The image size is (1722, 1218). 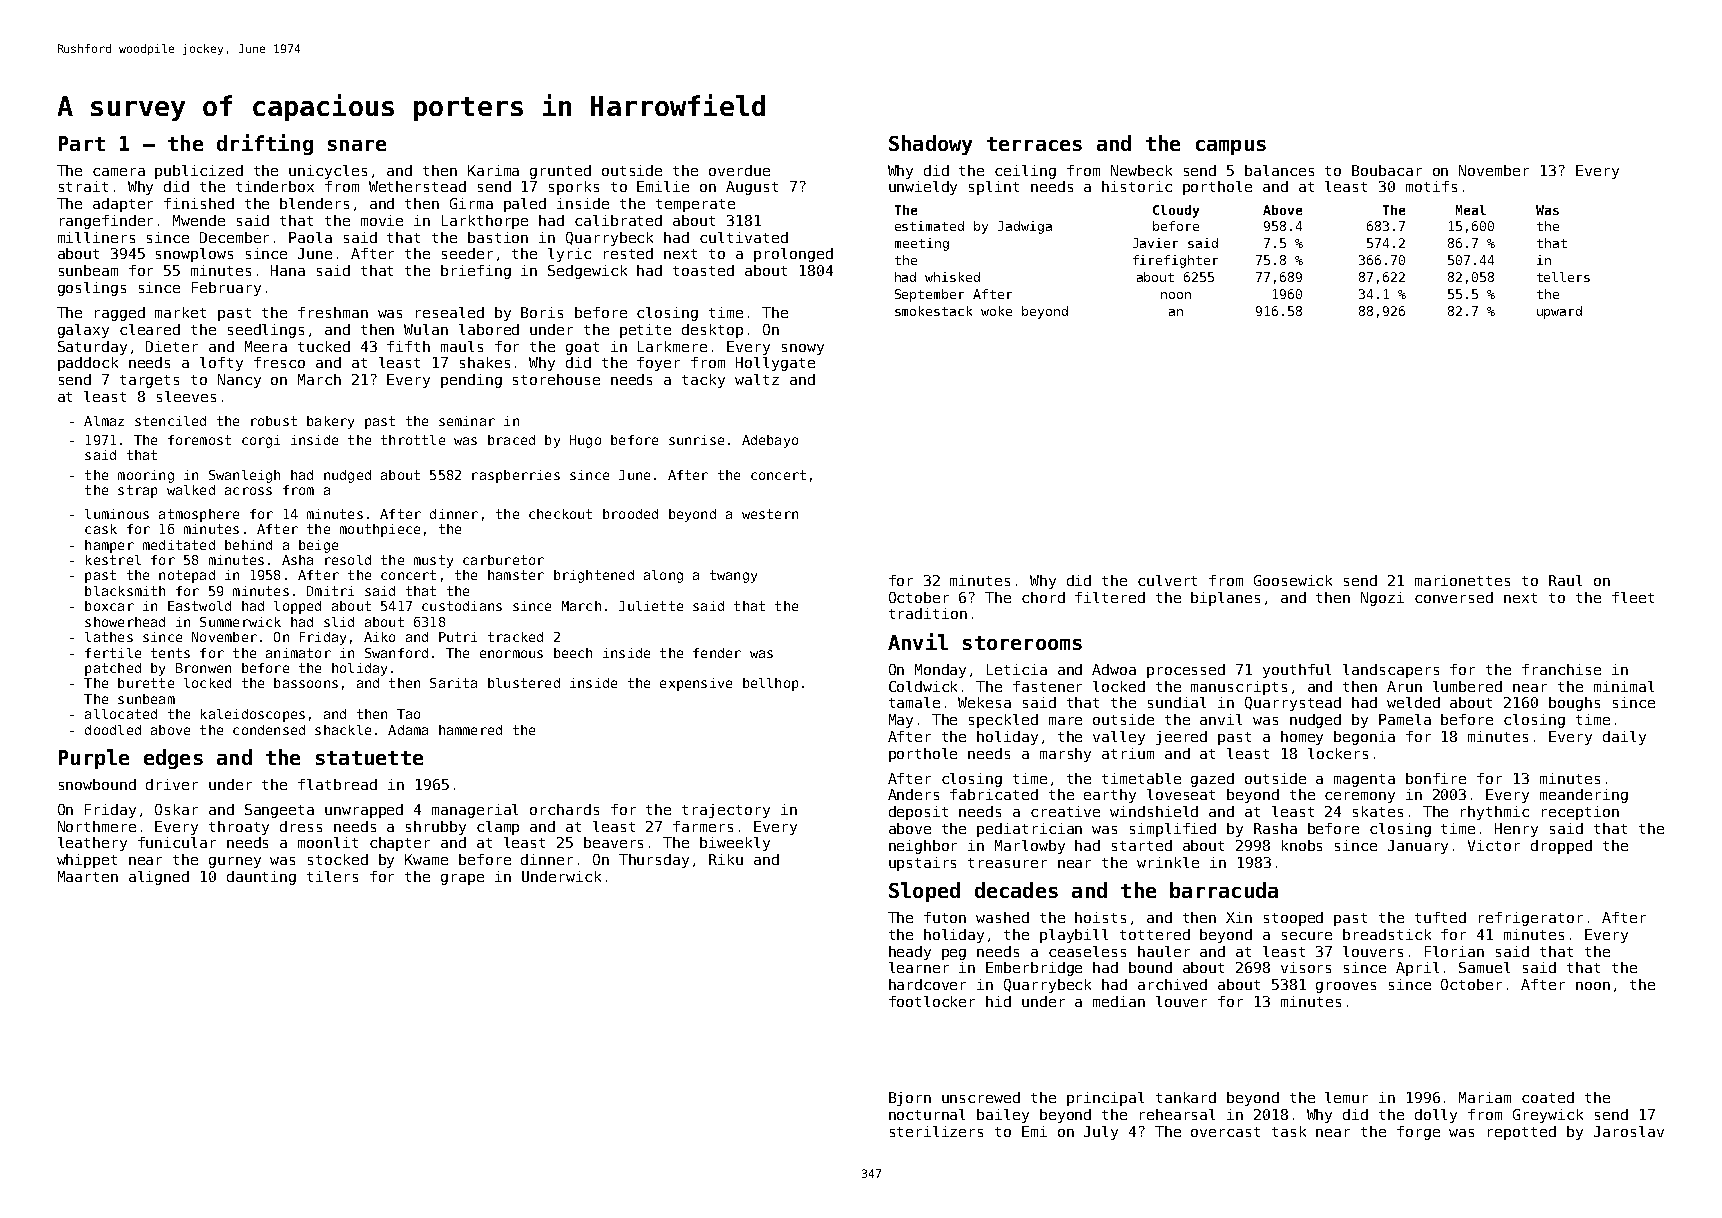 I want to click on edges, so click(x=173, y=759).
